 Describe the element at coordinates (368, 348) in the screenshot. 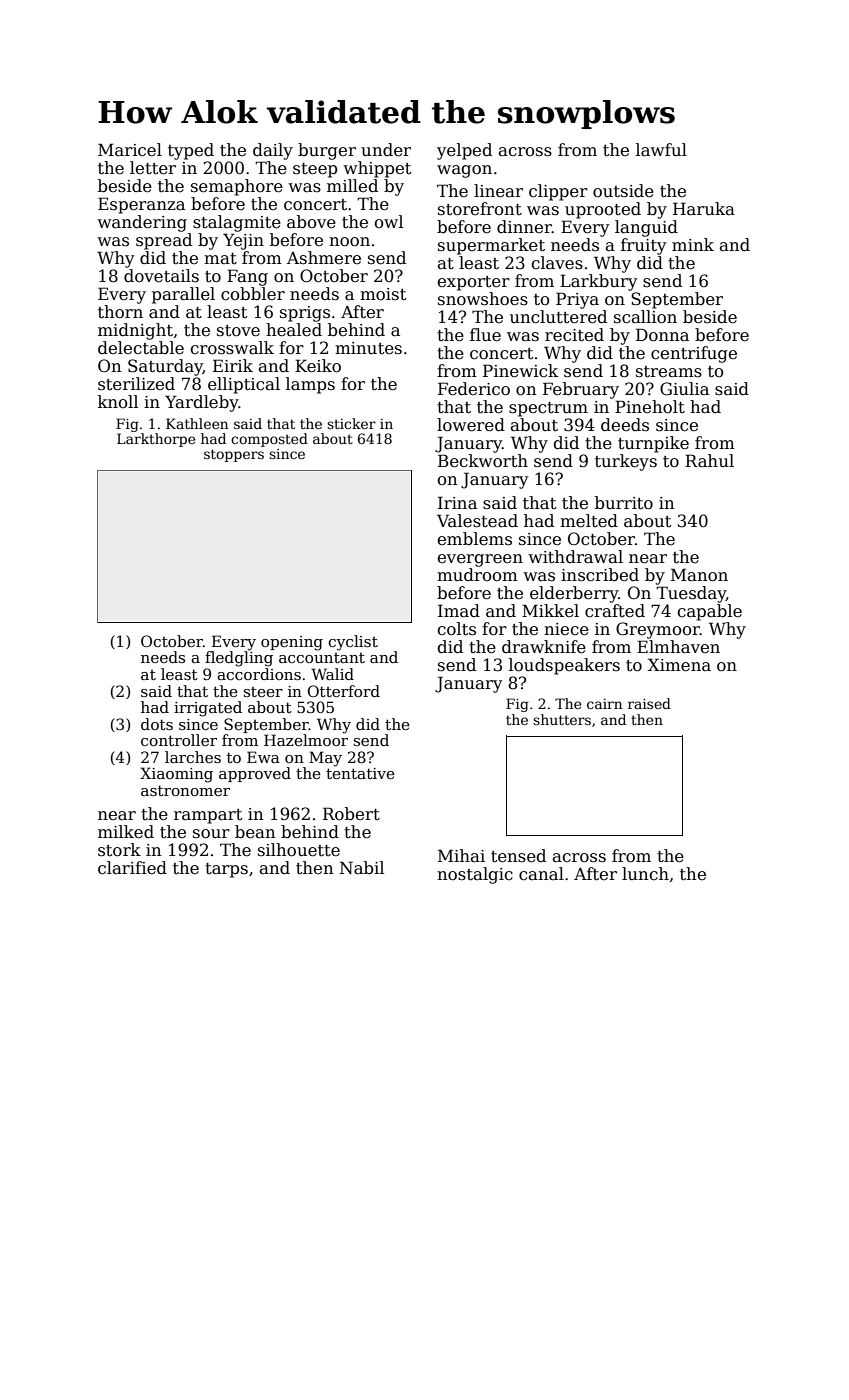

I see `minutes` at that location.
